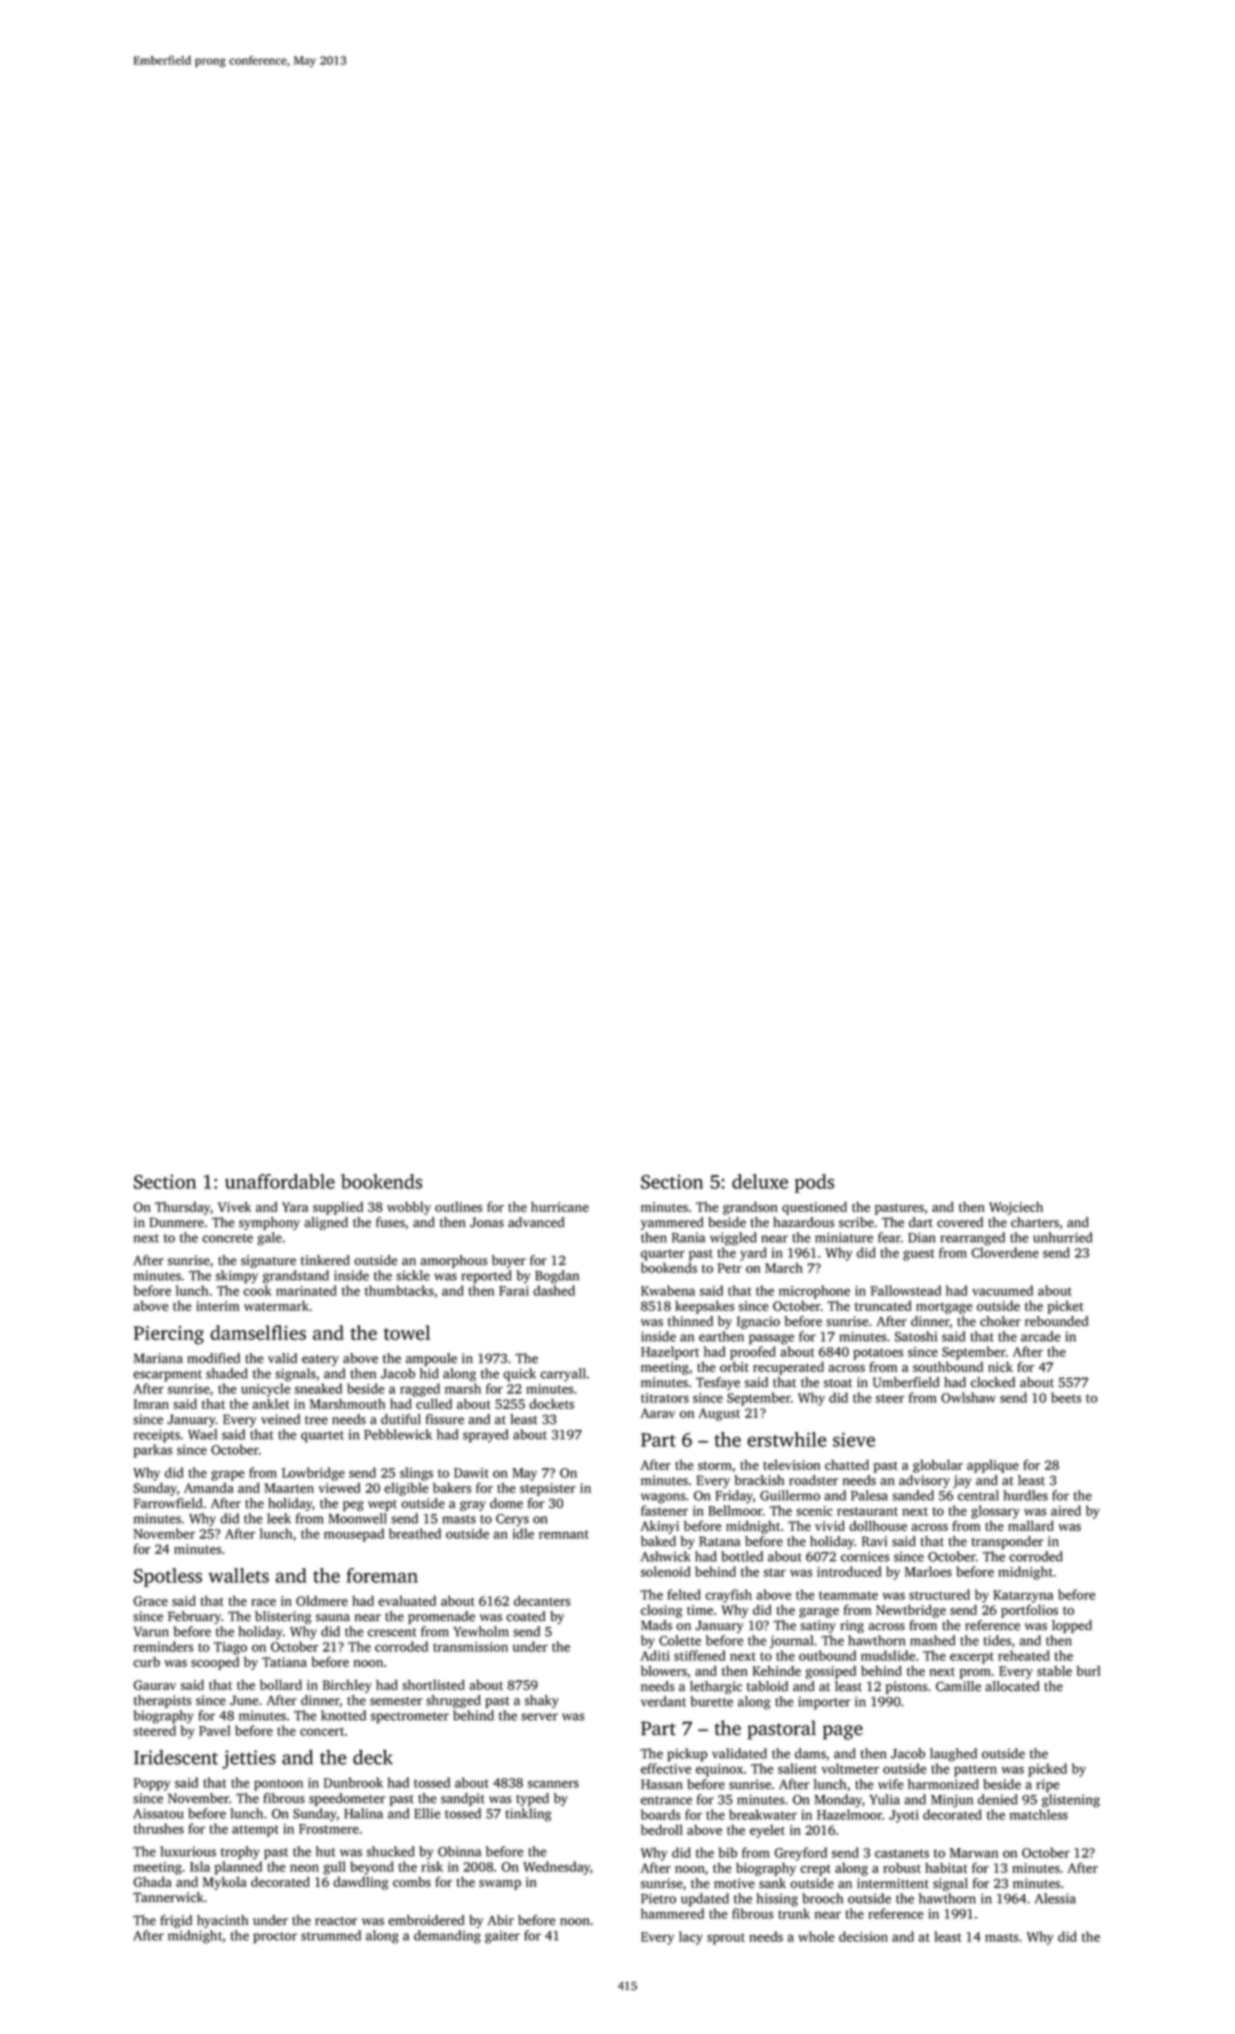 The height and width of the screenshot is (2034, 1235). Describe the element at coordinates (1016, 1208) in the screenshot. I see `Wojciech` at that location.
